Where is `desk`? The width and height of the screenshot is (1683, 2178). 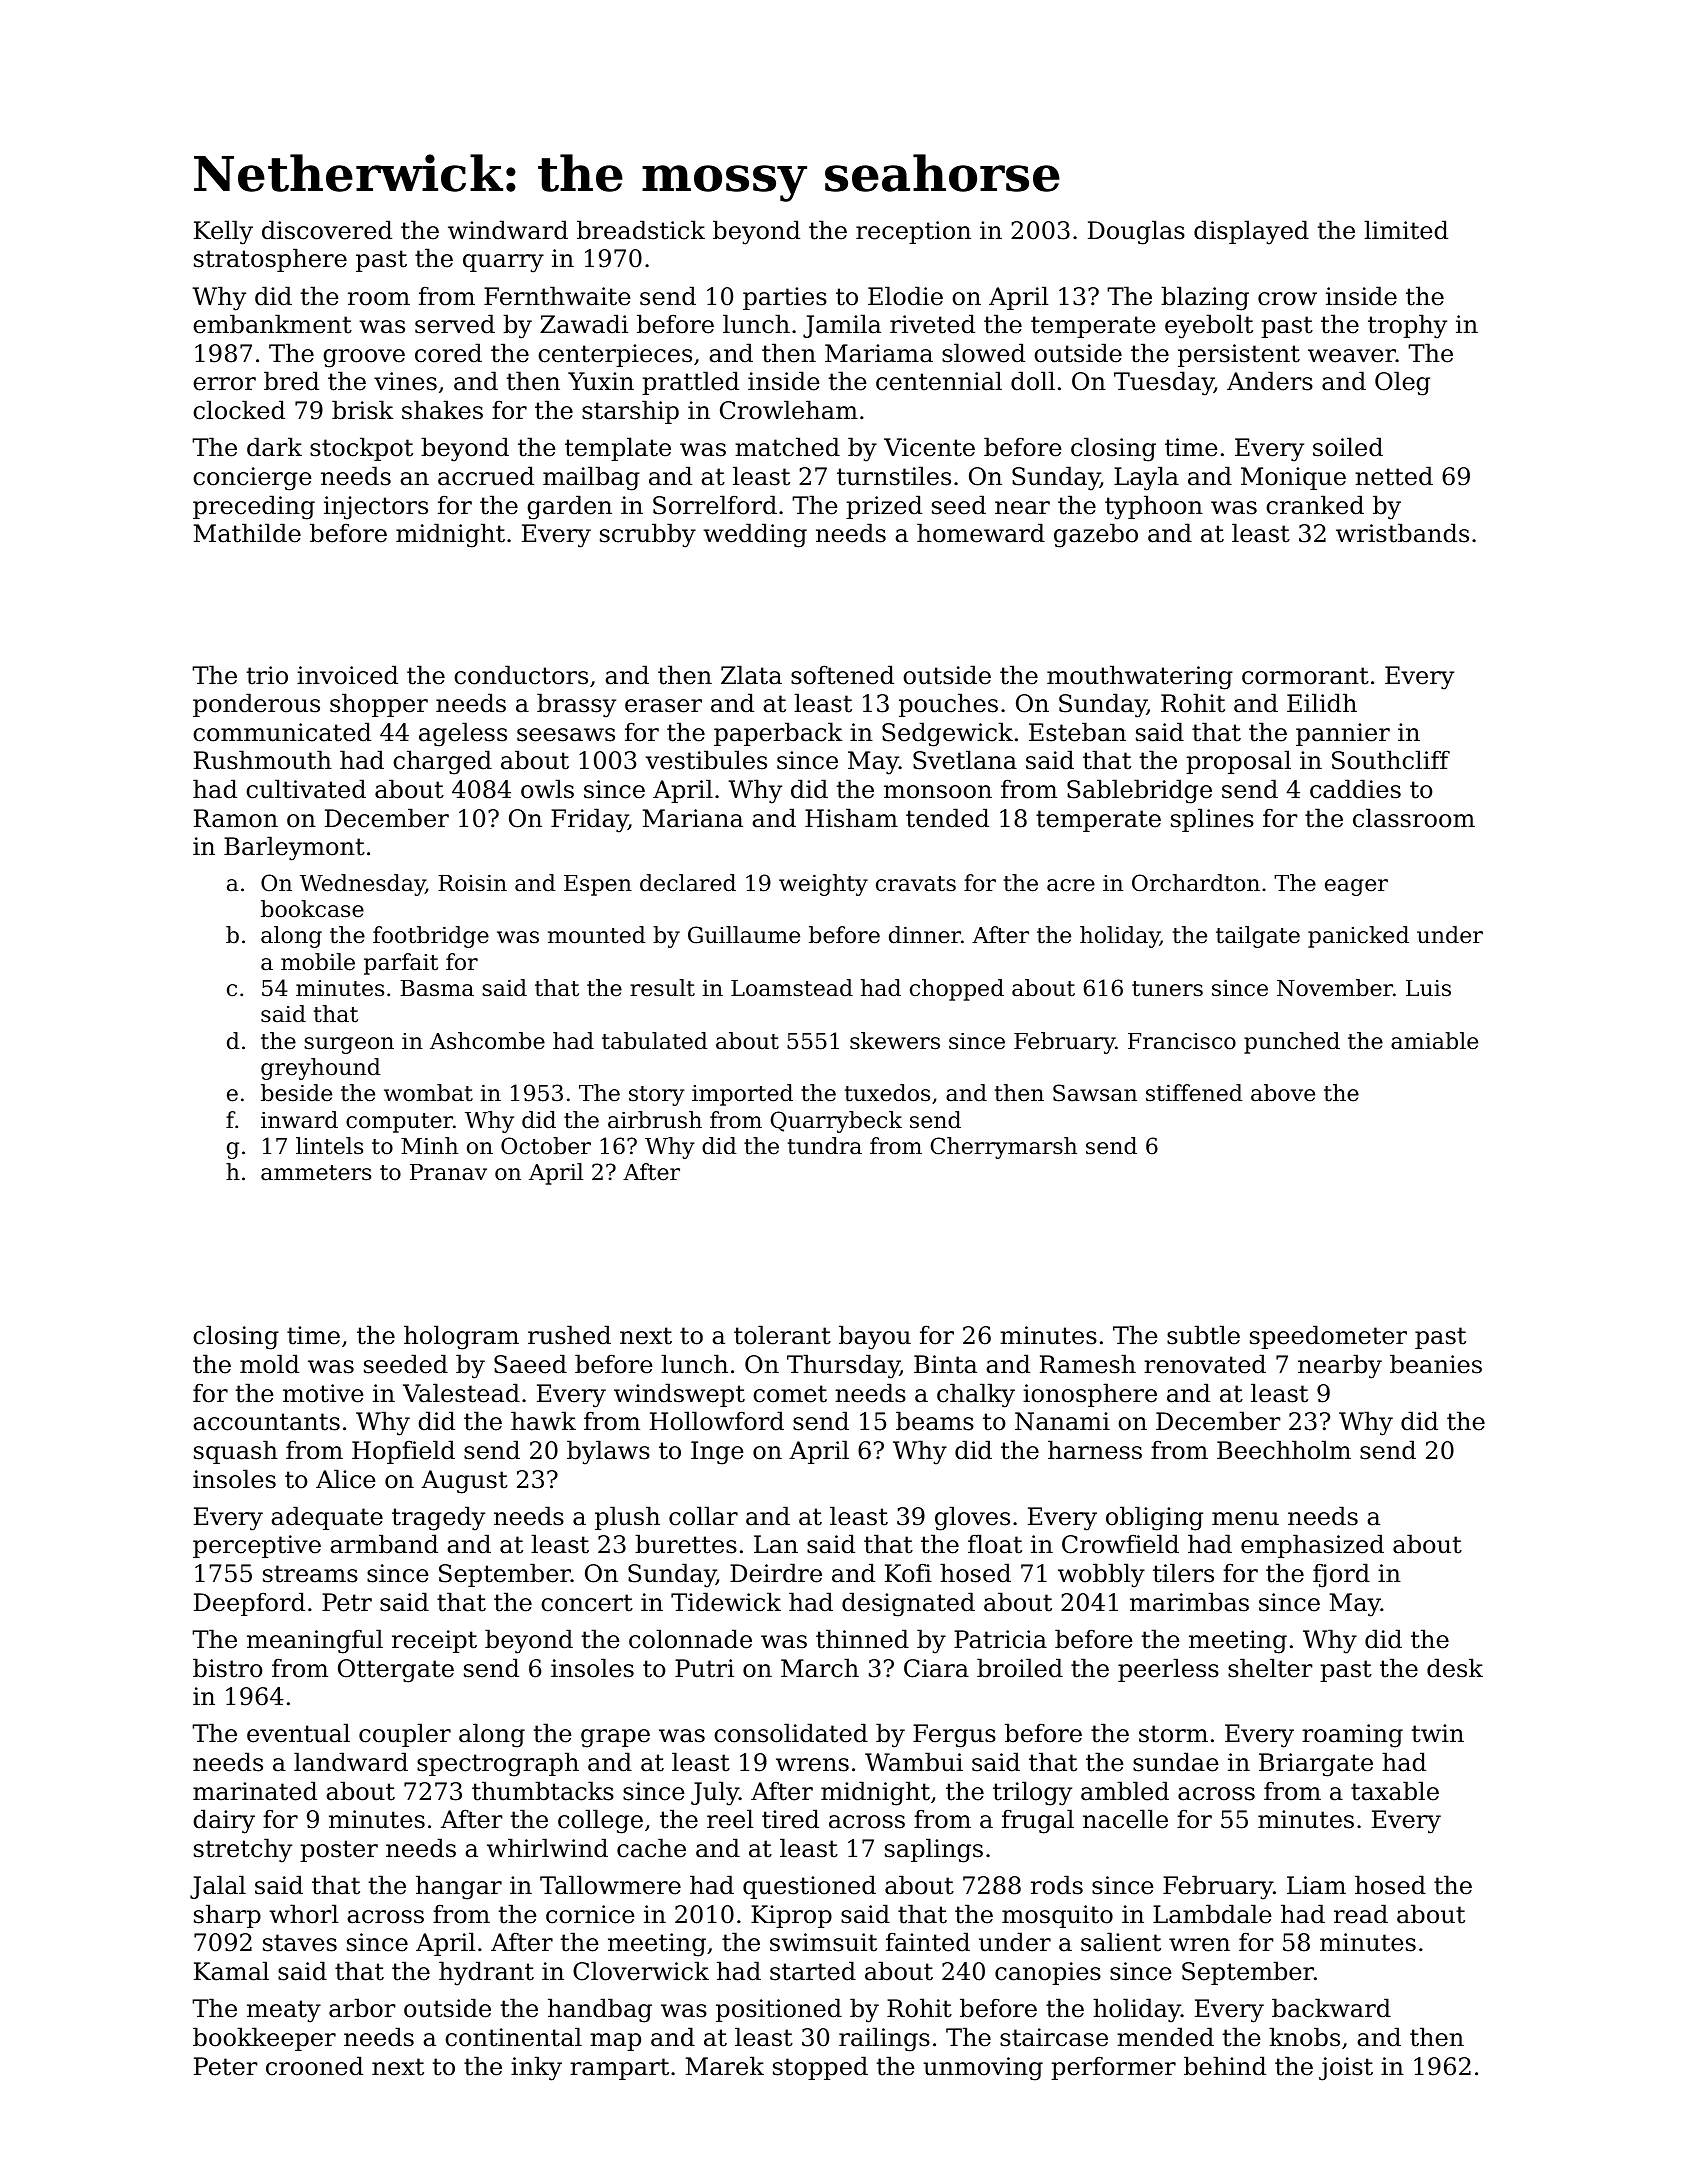
desk is located at coordinates (1455, 1668).
